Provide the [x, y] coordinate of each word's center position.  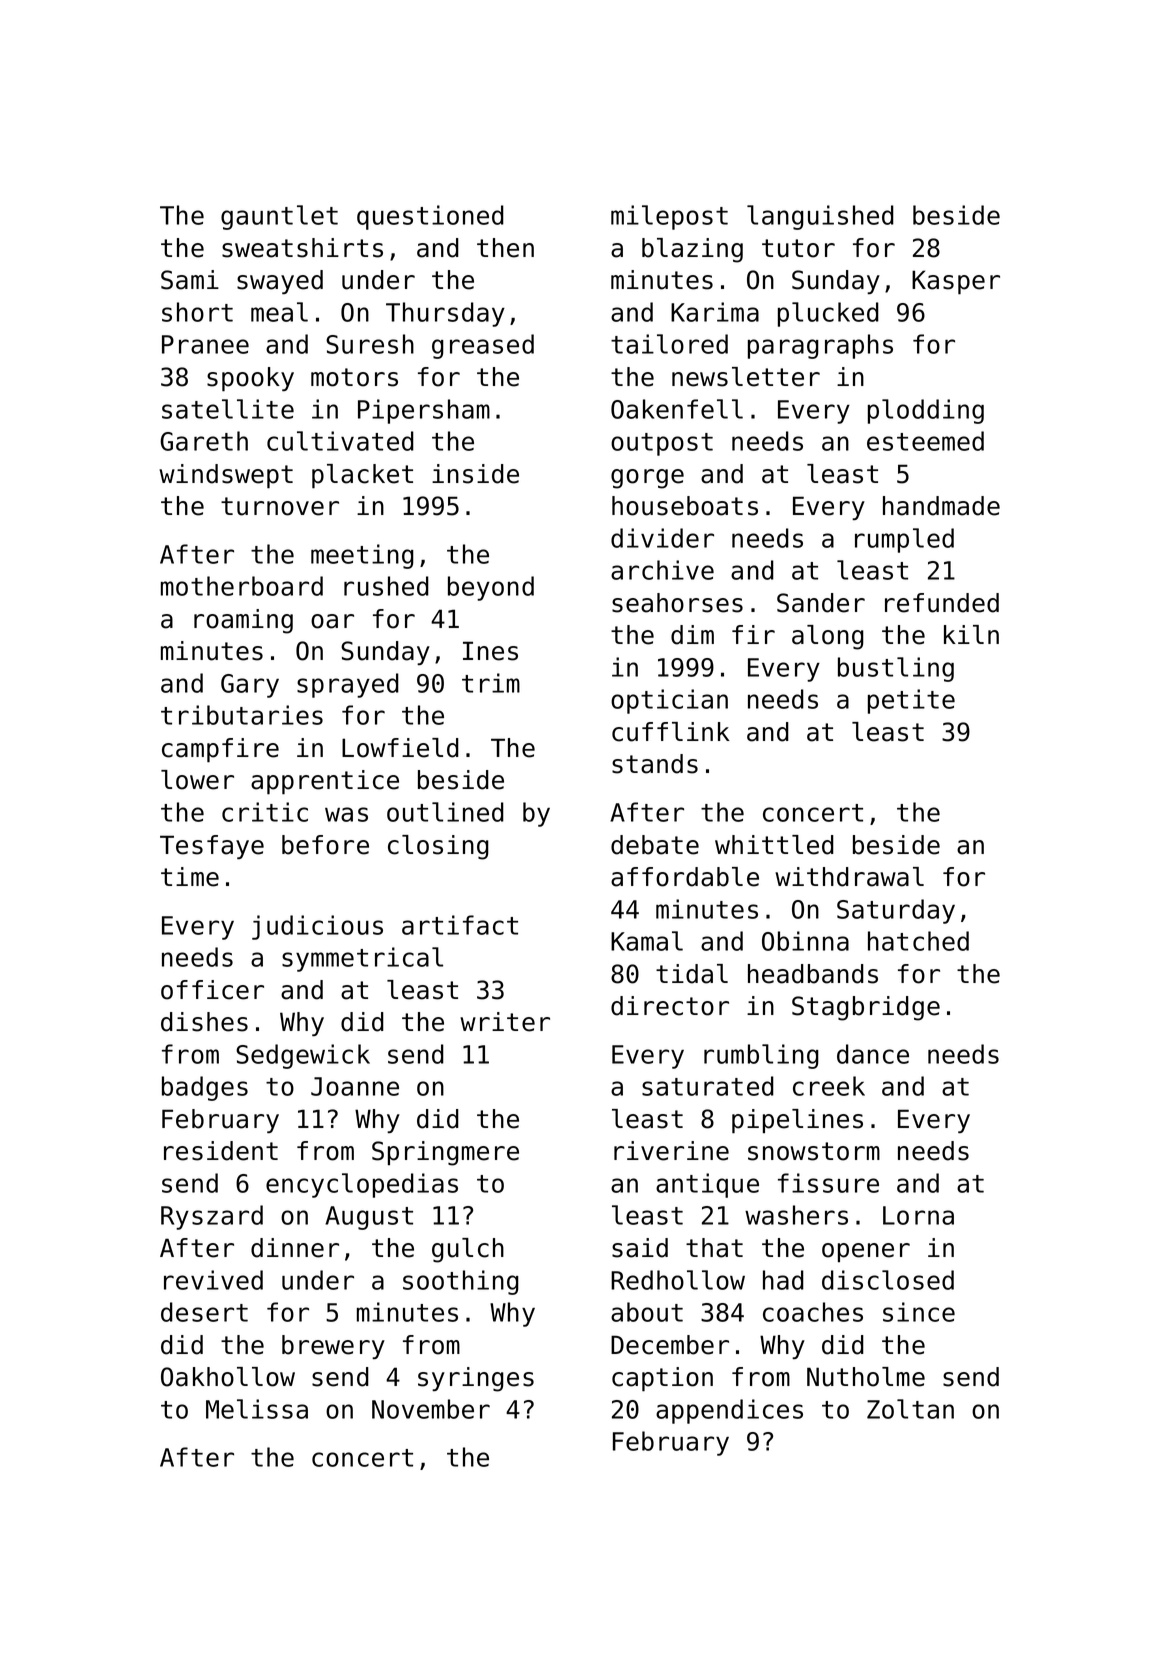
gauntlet [279, 217]
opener [866, 1252]
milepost [669, 217]
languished [820, 217]
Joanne [355, 1086]
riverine [671, 1151]
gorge [647, 479]
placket [362, 476]
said [640, 1248]
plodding [926, 411]
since [919, 1312]
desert [204, 1312]
